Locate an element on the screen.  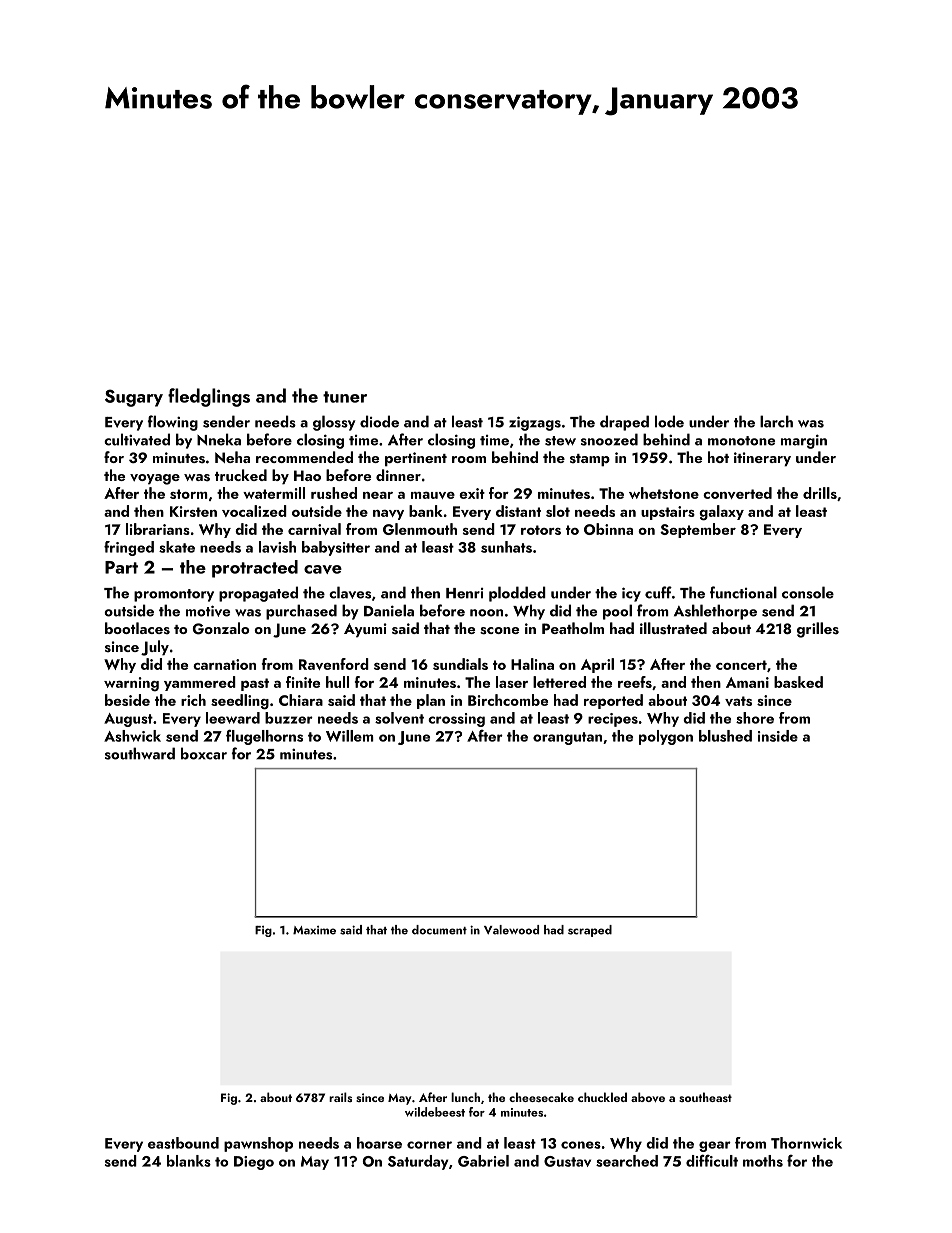
draped is located at coordinates (624, 423).
